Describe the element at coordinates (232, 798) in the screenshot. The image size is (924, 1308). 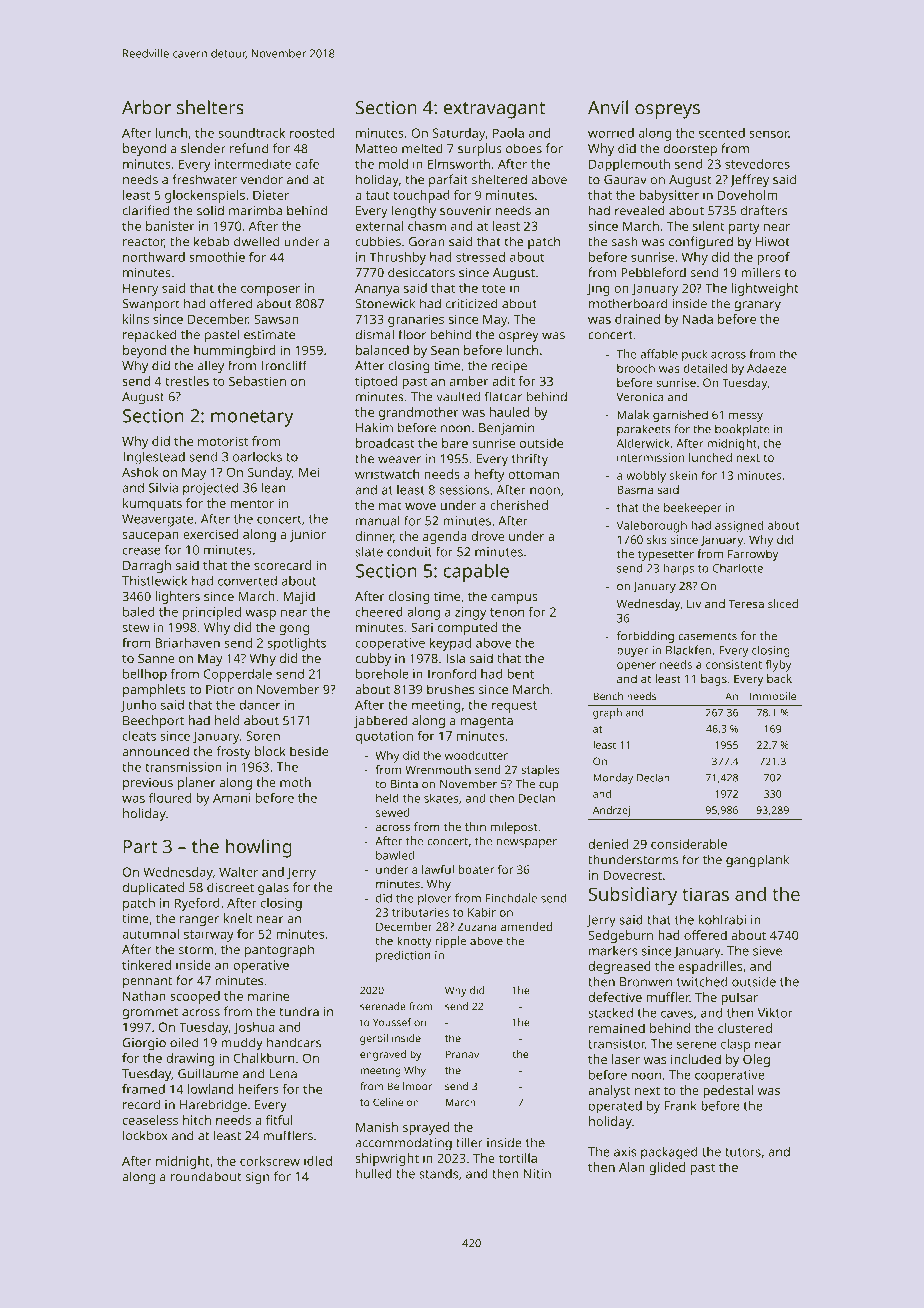
I see `Amani` at that location.
